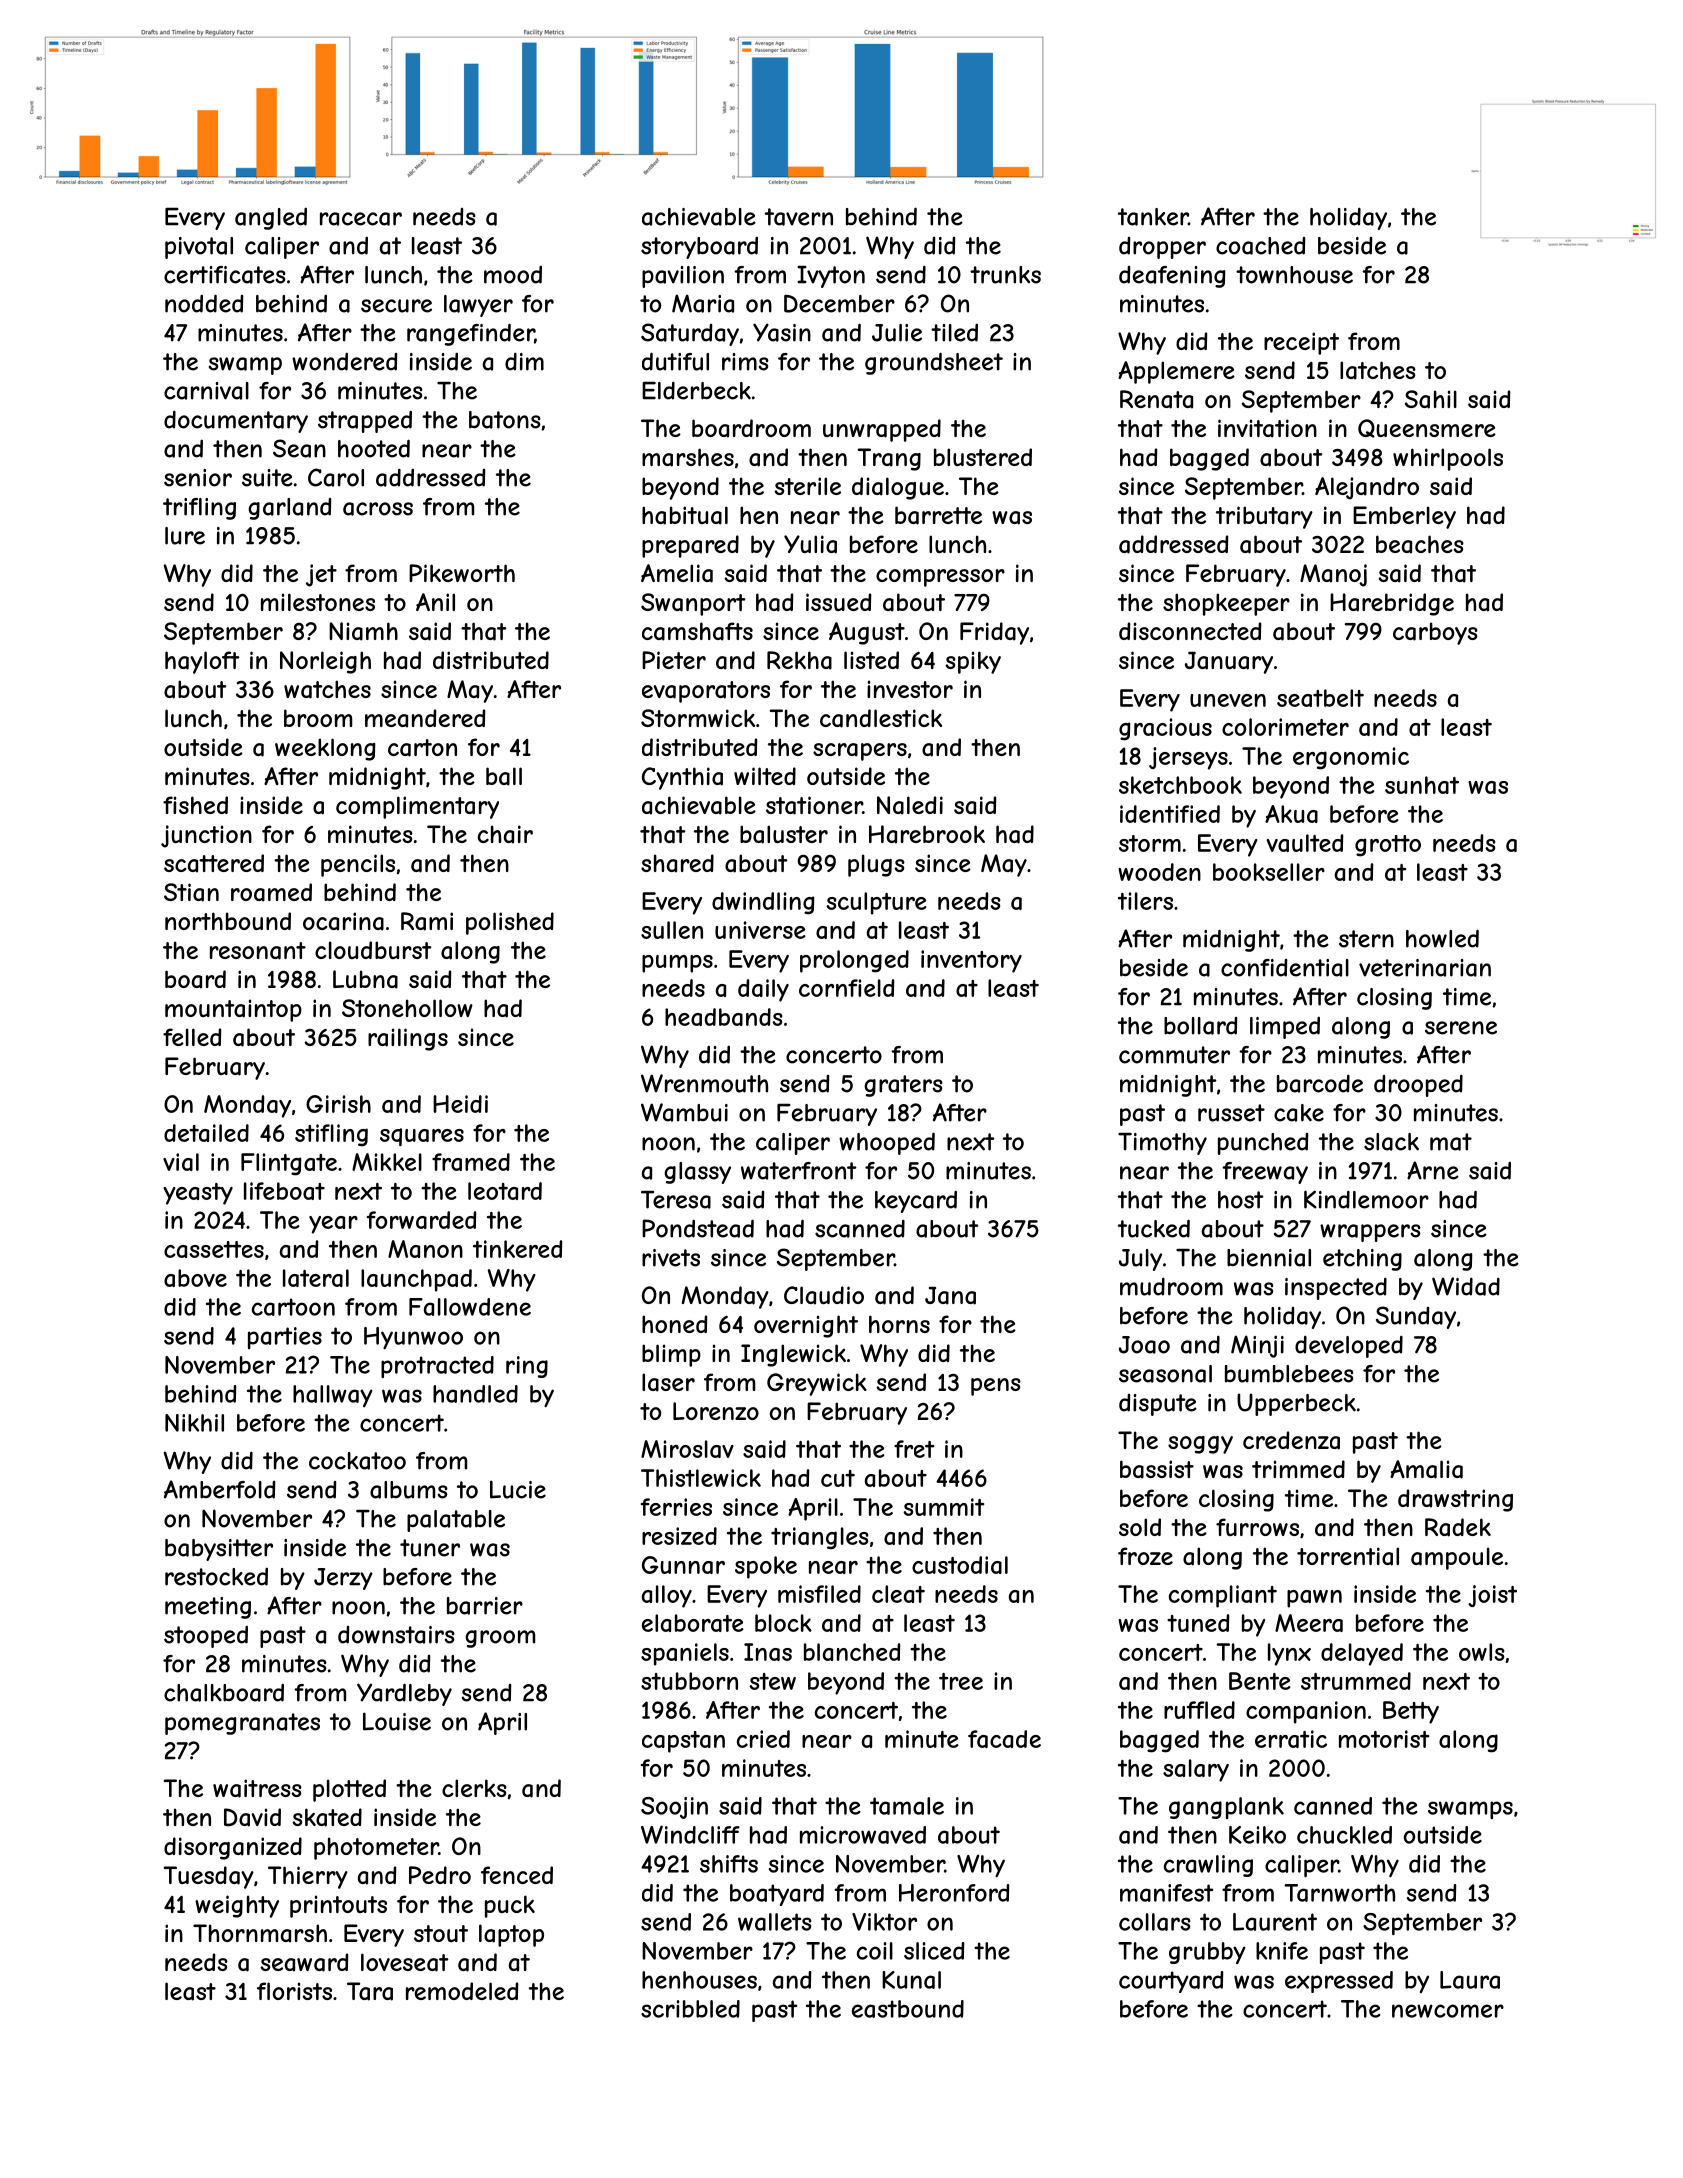 This page has height=2178, width=1683. I want to click on townhouse, so click(1294, 275).
